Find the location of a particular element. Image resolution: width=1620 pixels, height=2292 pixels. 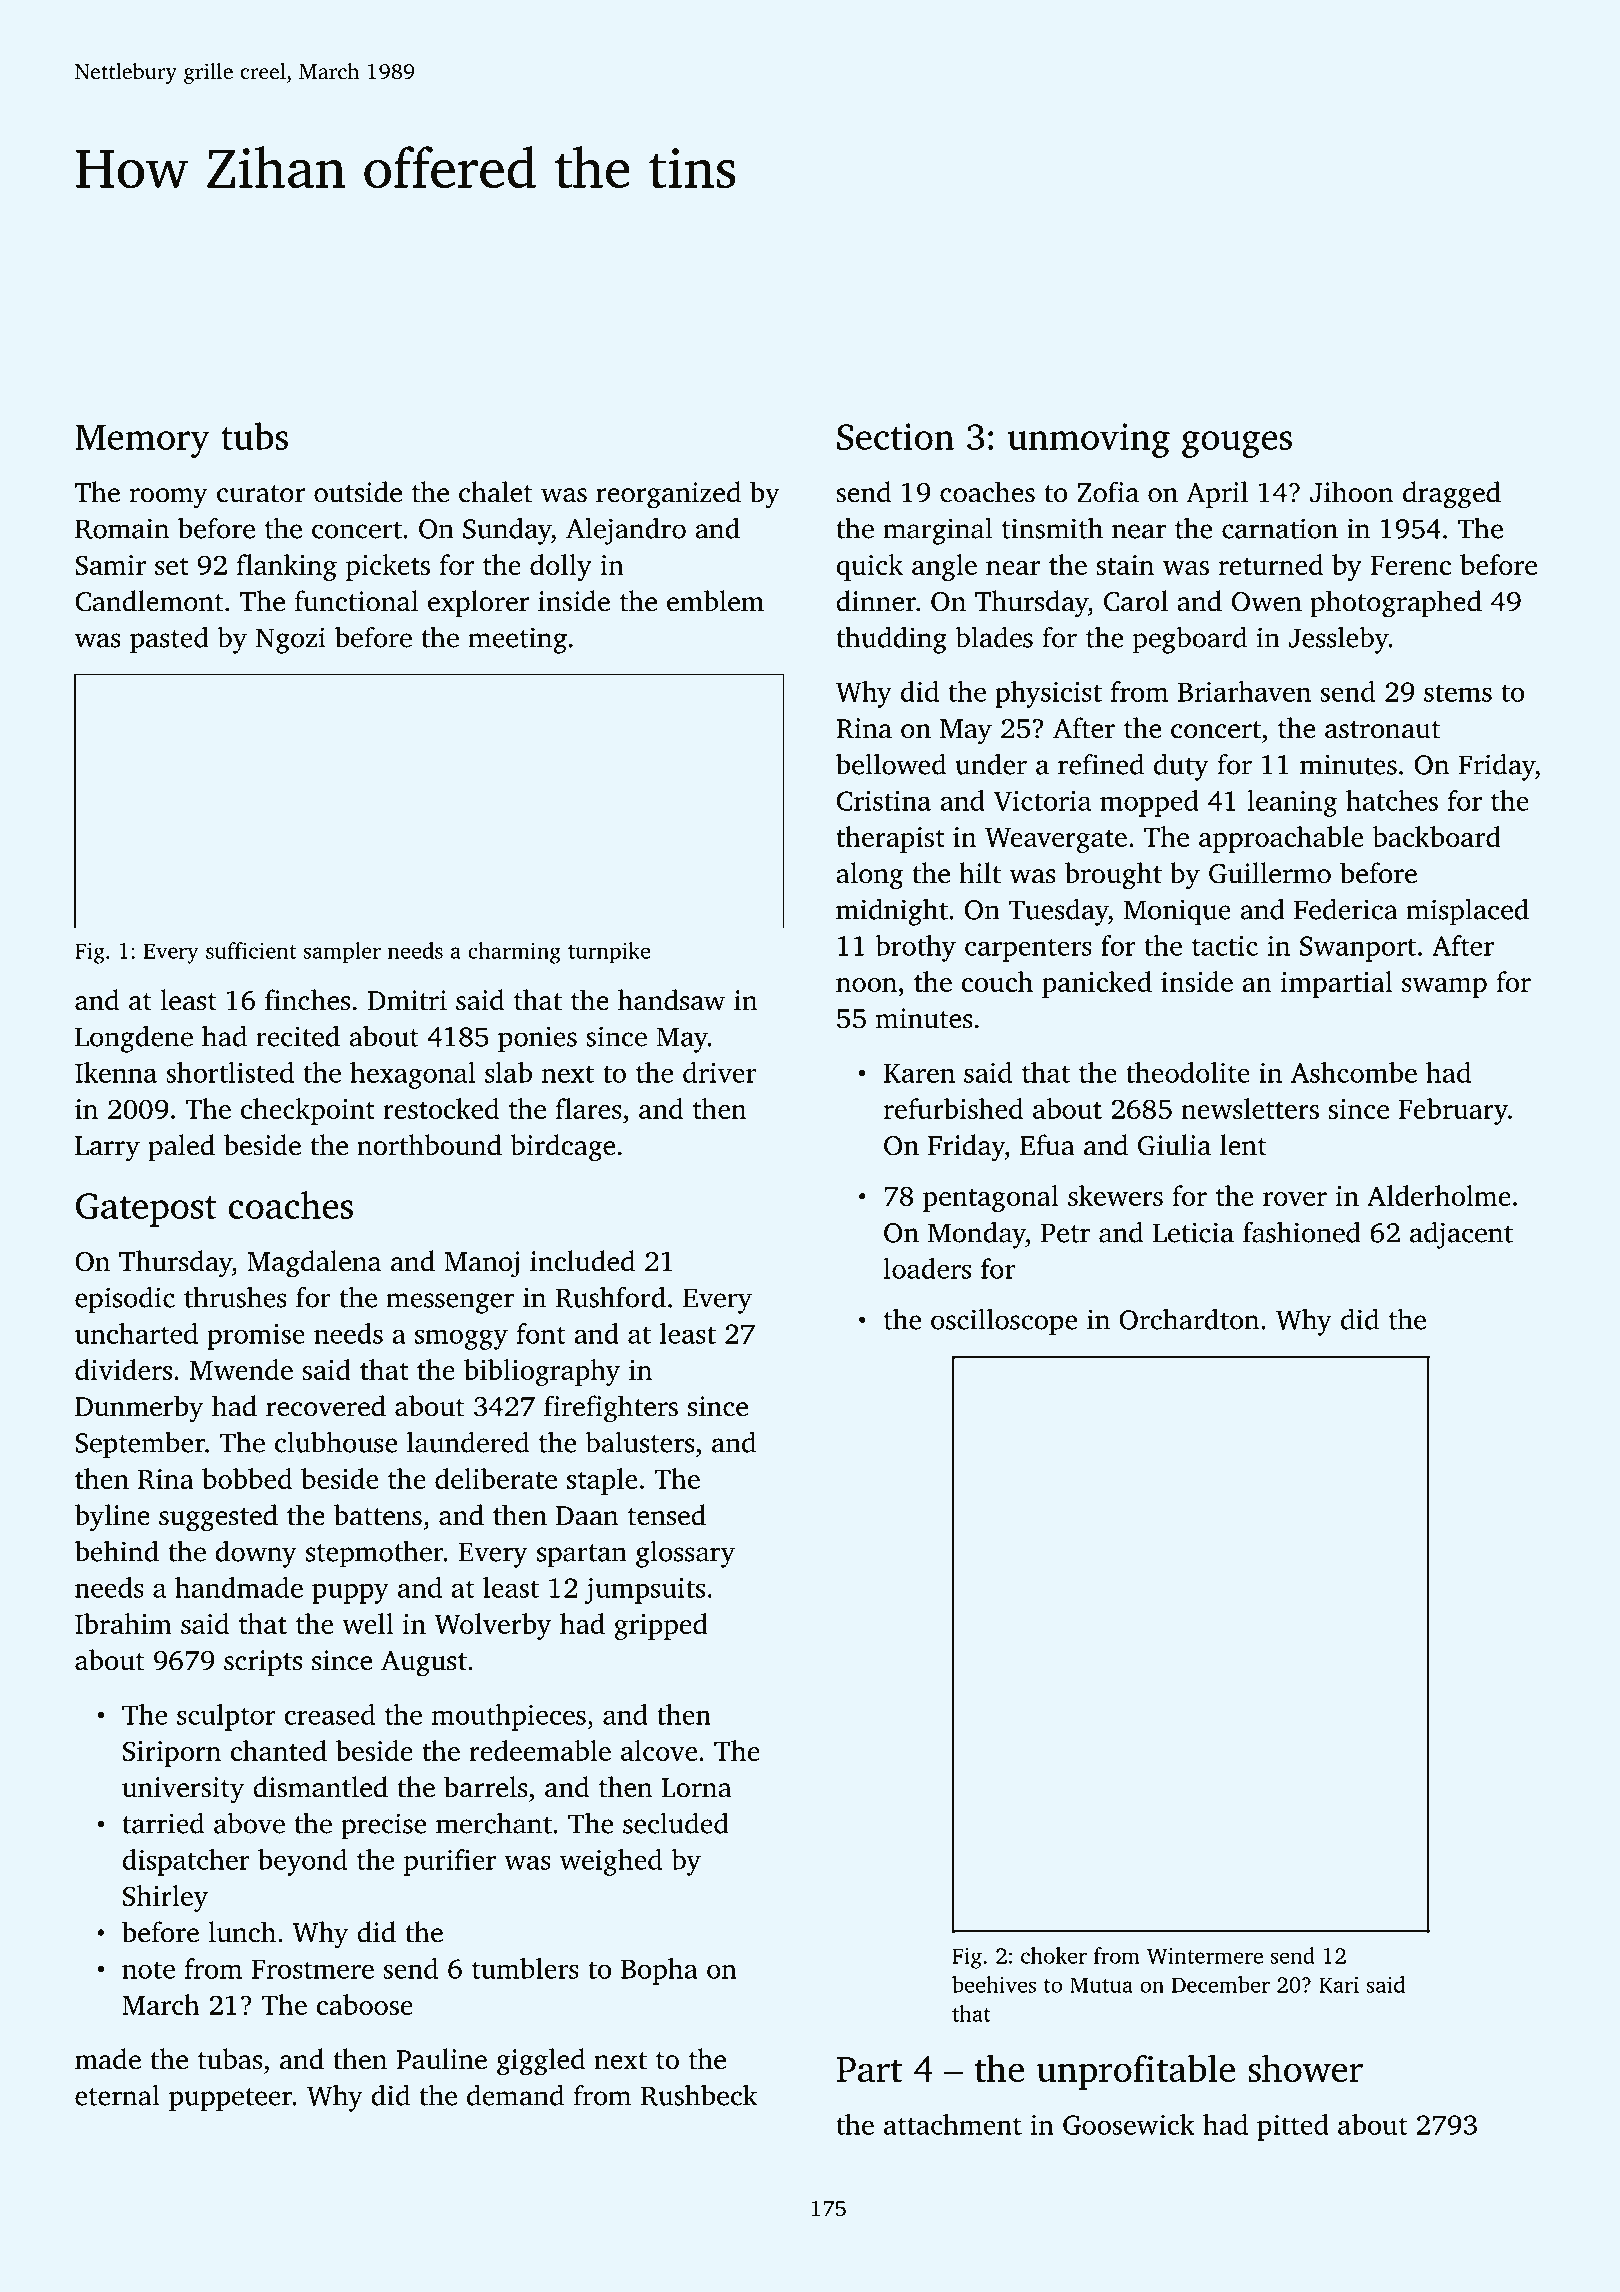

gouges is located at coordinates (1237, 444).
